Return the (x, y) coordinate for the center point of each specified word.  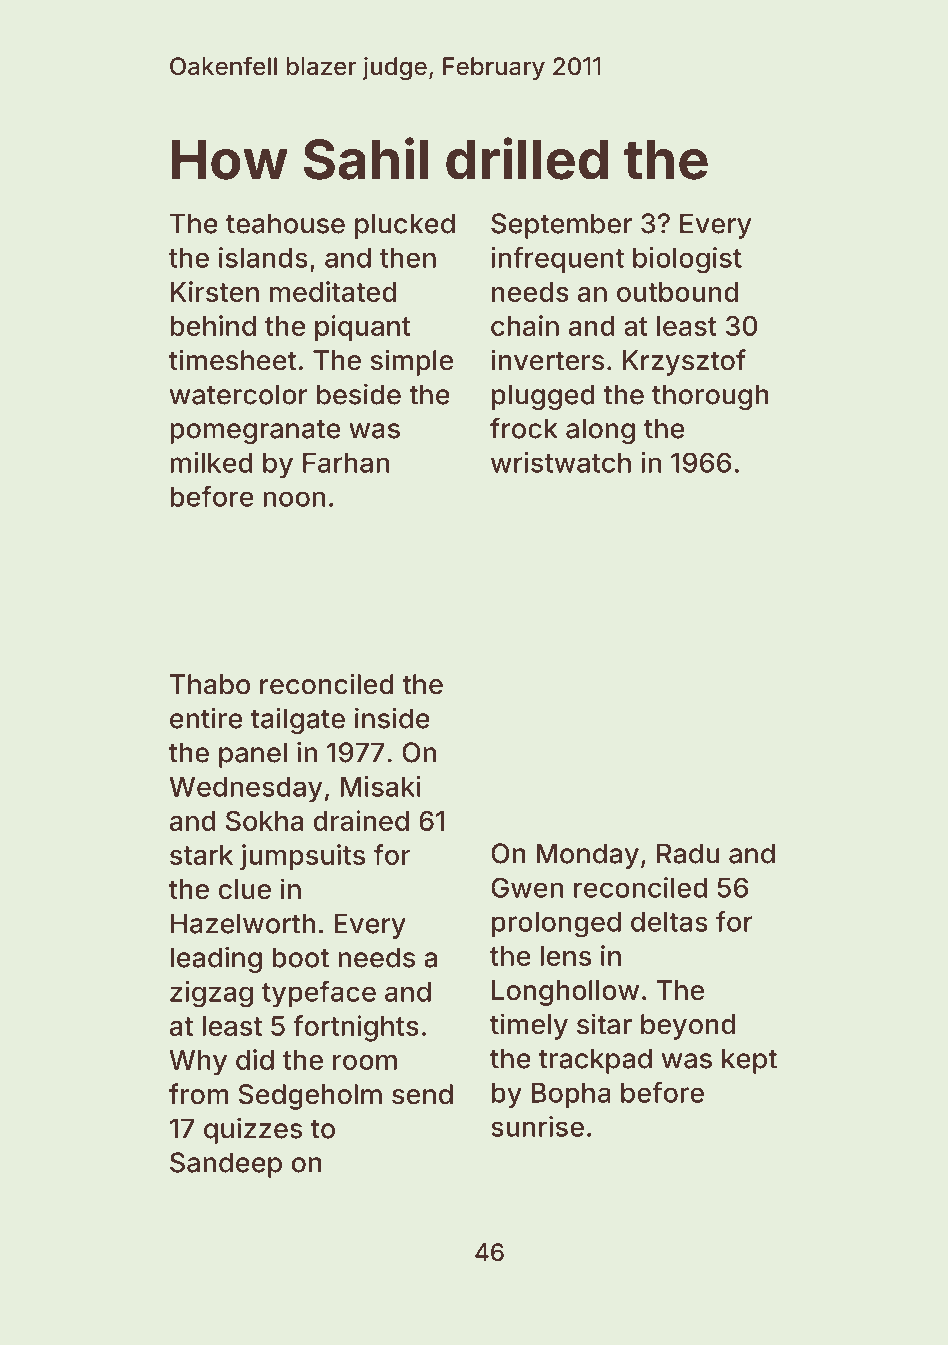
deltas (669, 922)
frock (524, 428)
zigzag (211, 994)
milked (211, 462)
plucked (405, 226)
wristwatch (561, 462)
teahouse (285, 223)
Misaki (381, 786)
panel (253, 755)
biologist (687, 260)
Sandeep (226, 1165)
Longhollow (565, 993)
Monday (587, 856)
